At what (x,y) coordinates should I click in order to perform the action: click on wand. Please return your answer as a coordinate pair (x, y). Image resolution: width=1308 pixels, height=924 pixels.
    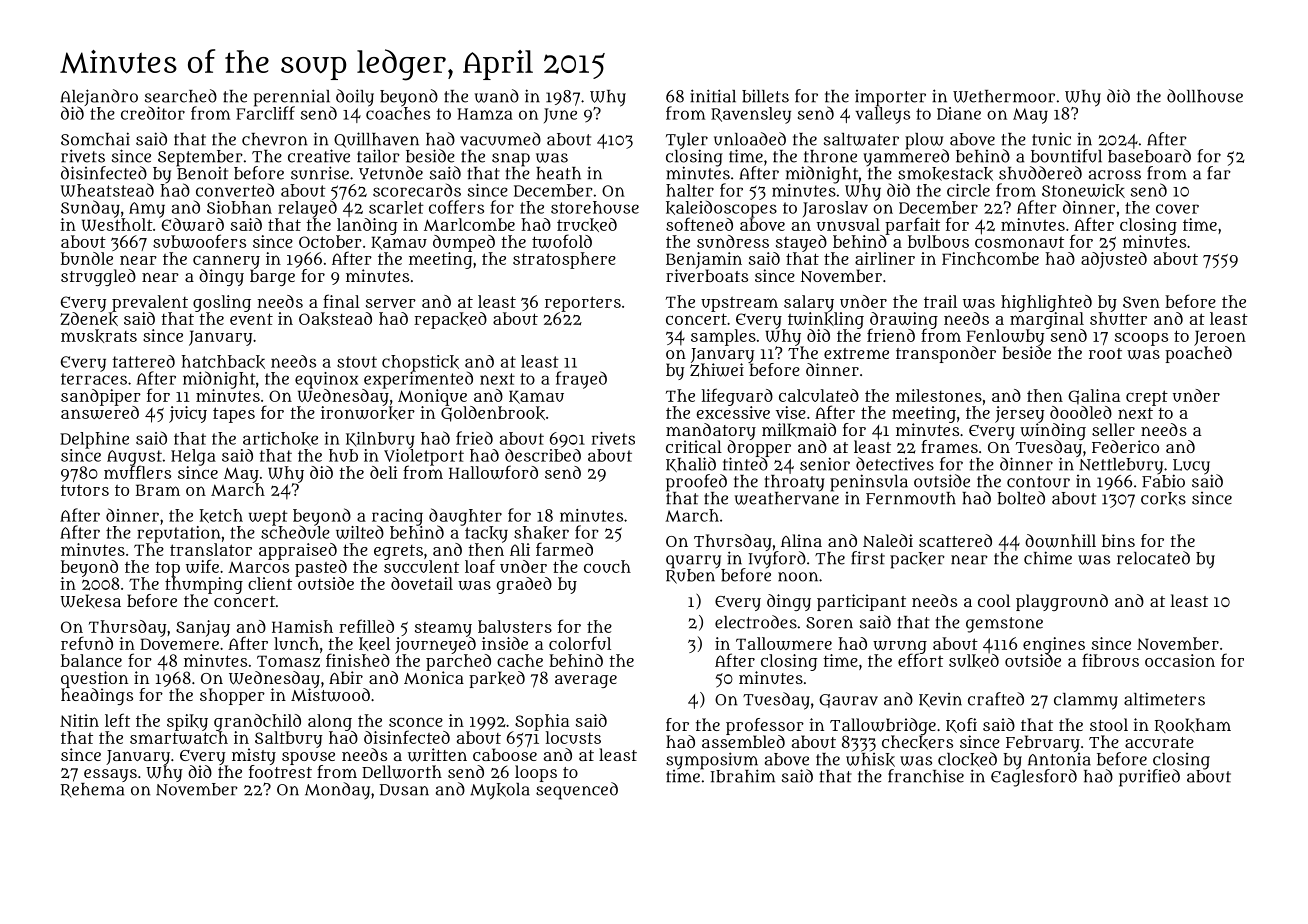
    Looking at the image, I should click on (497, 96).
